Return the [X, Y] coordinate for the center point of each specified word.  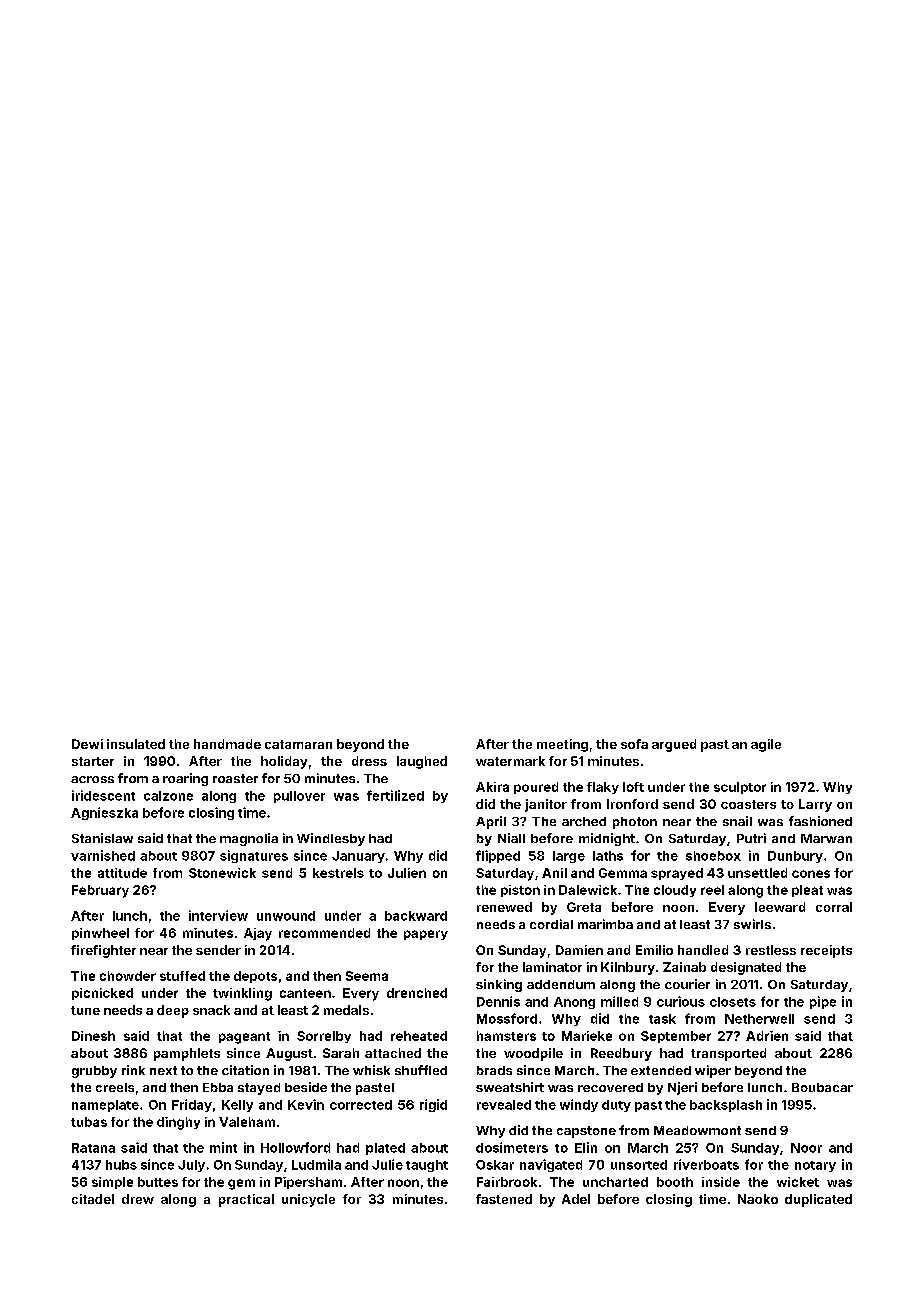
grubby [94, 1072]
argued [674, 745]
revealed [504, 1105]
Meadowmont [697, 1130]
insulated [136, 744]
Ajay [258, 934]
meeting [562, 745]
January [358, 857]
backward [416, 916]
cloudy [675, 891]
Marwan [826, 838]
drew [138, 1199]
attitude [122, 873]
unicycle [308, 1200]
